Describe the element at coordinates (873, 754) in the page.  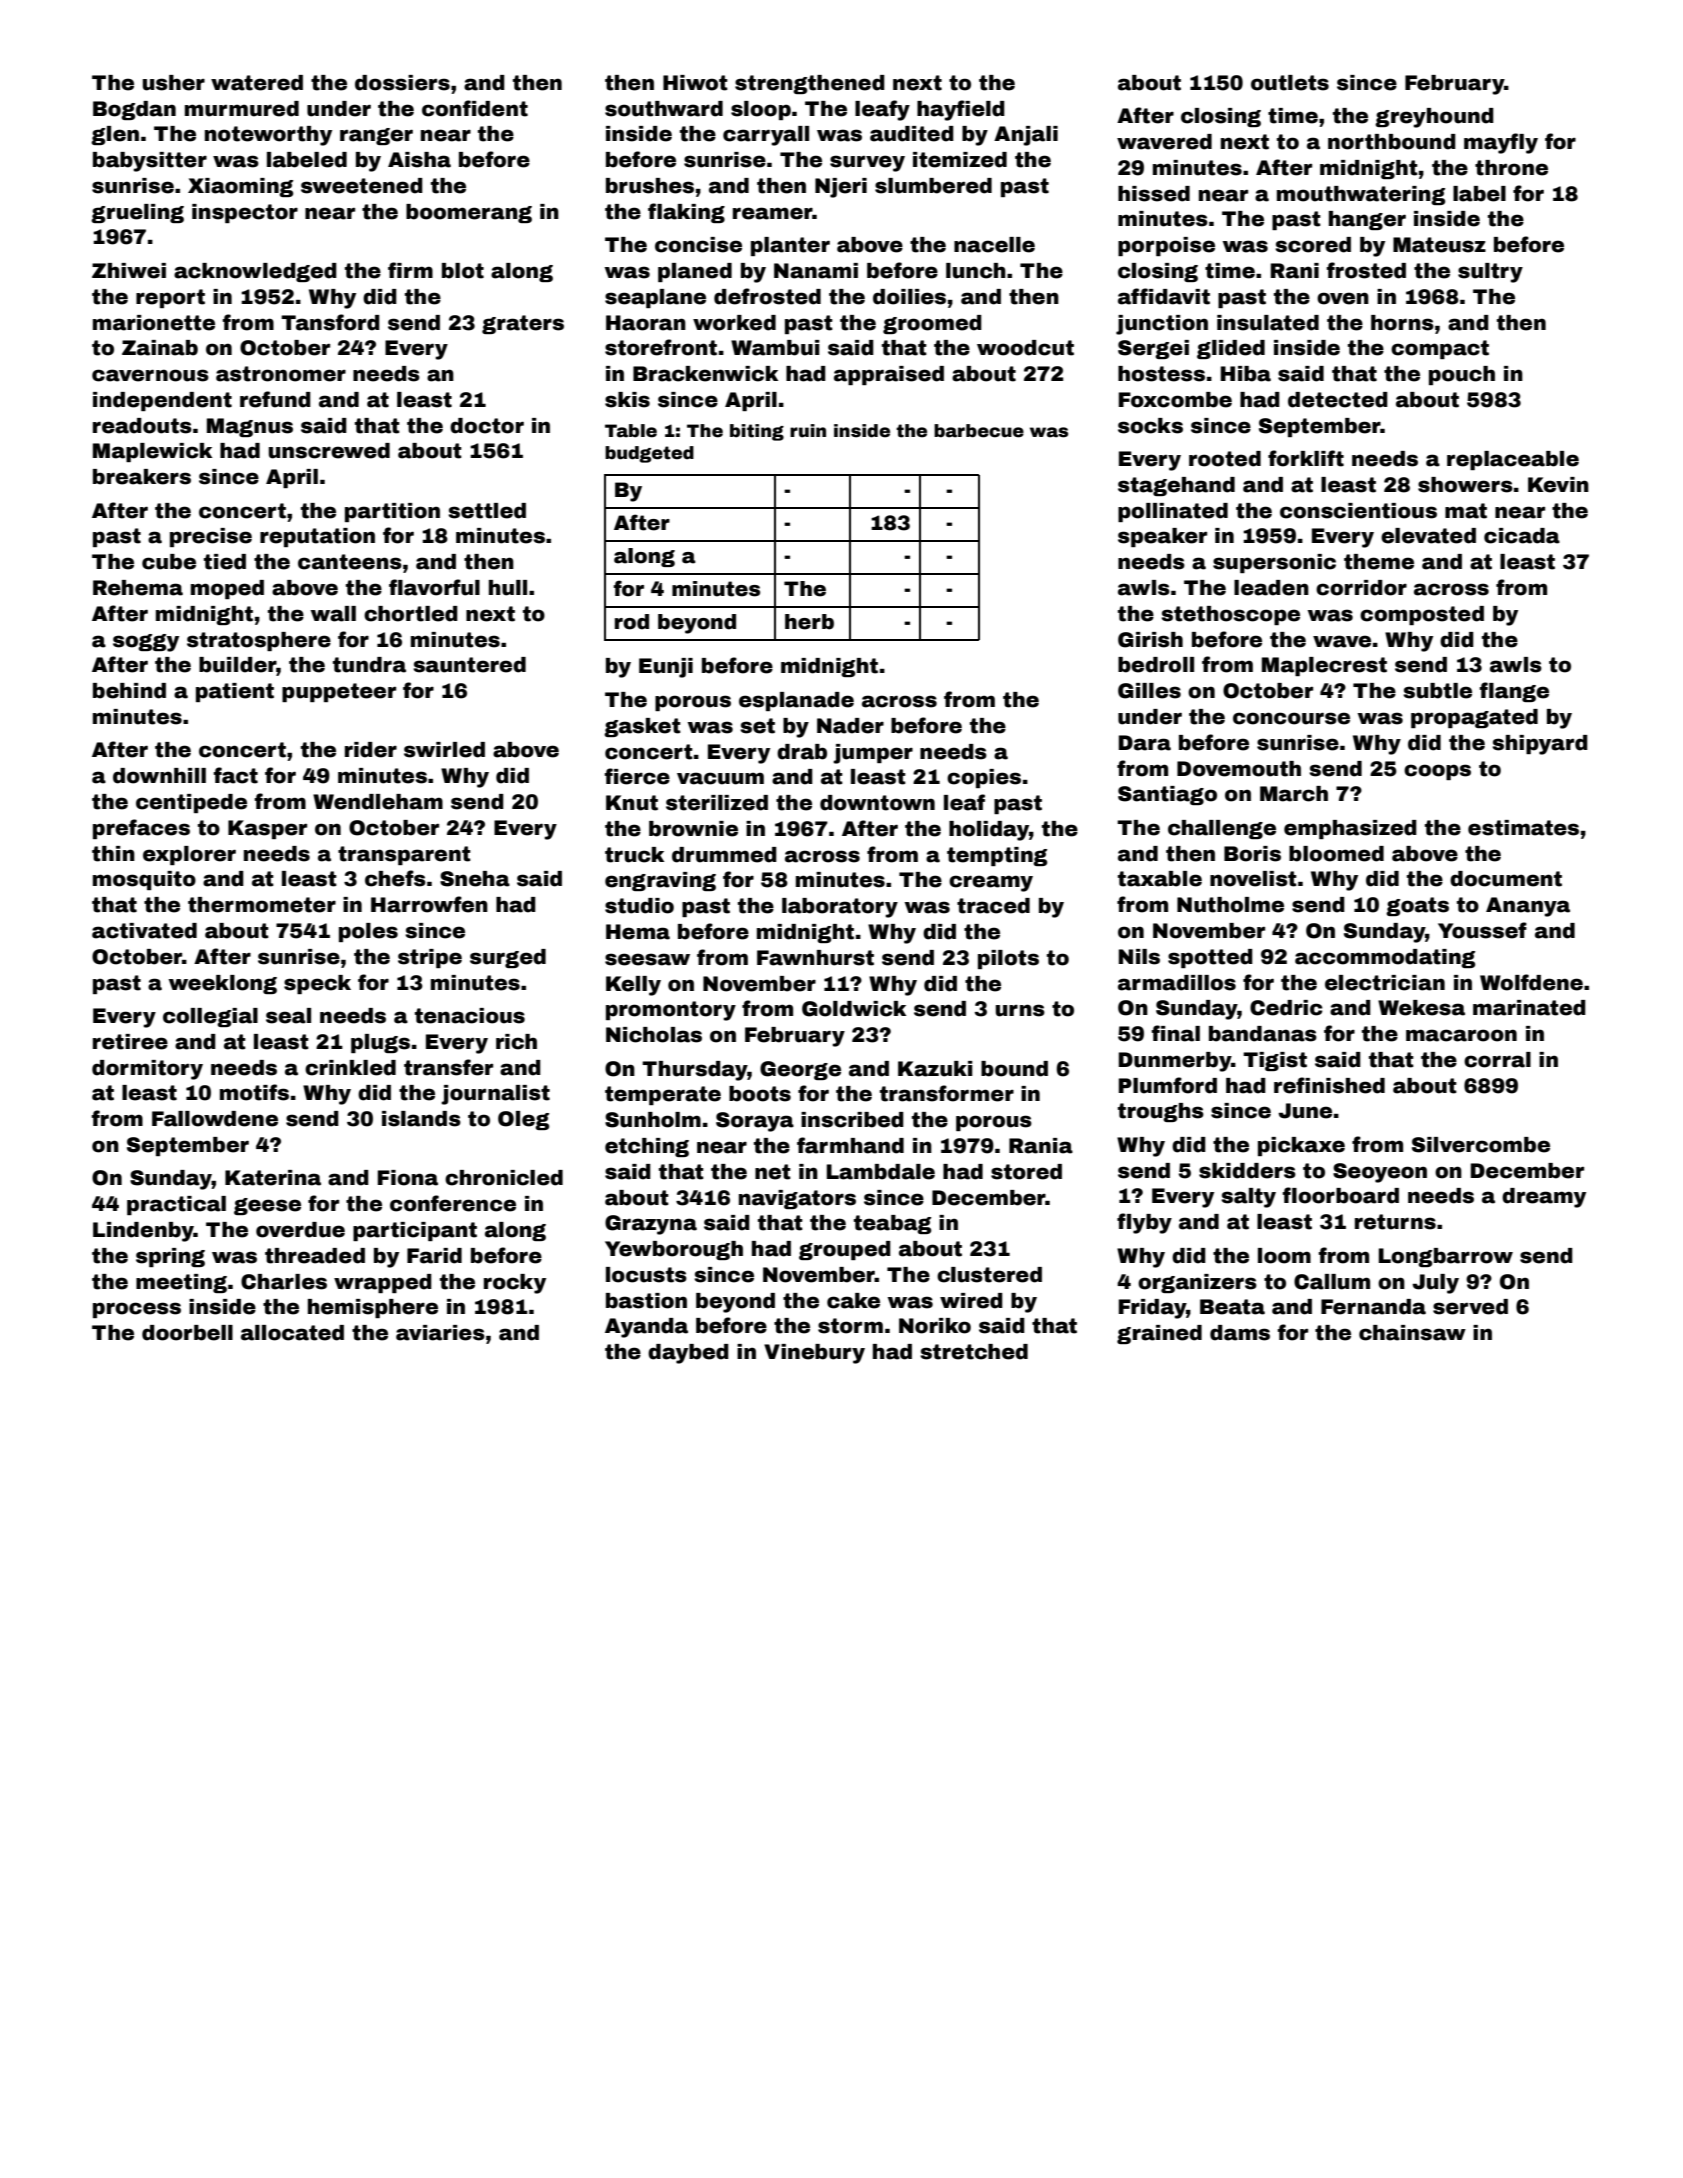
I see `jumper` at that location.
